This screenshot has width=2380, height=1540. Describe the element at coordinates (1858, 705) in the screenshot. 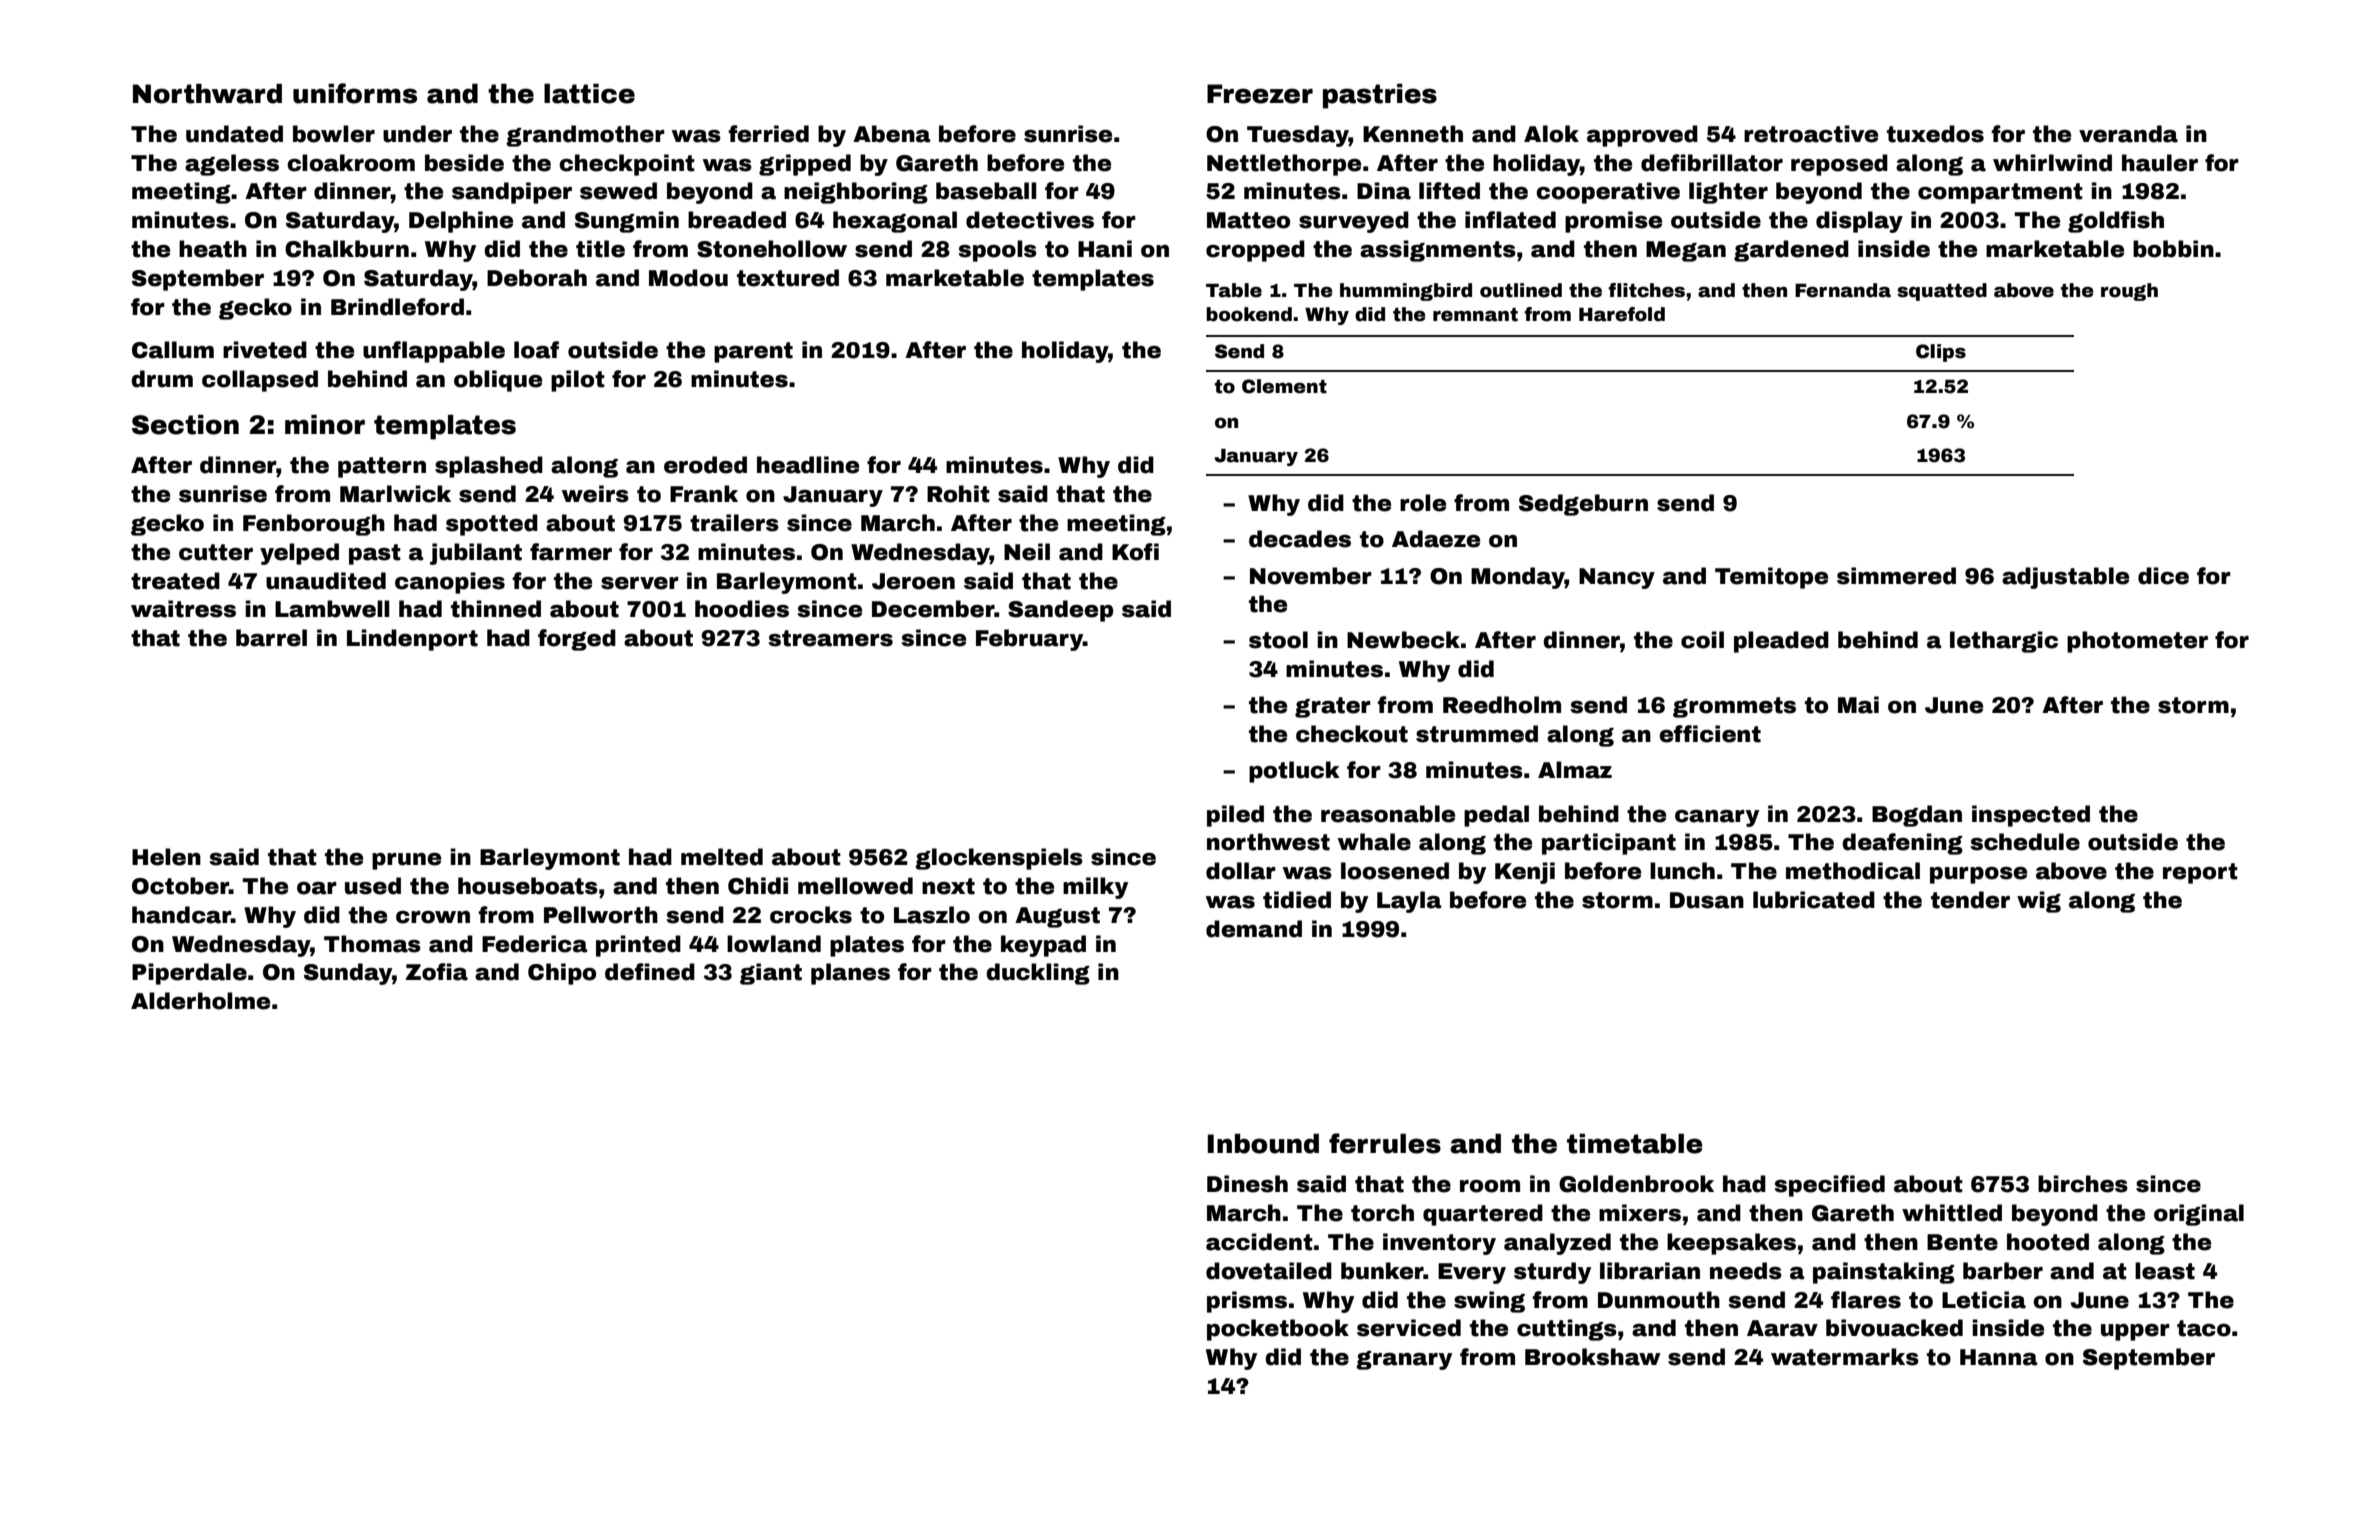

I see `Mai` at that location.
